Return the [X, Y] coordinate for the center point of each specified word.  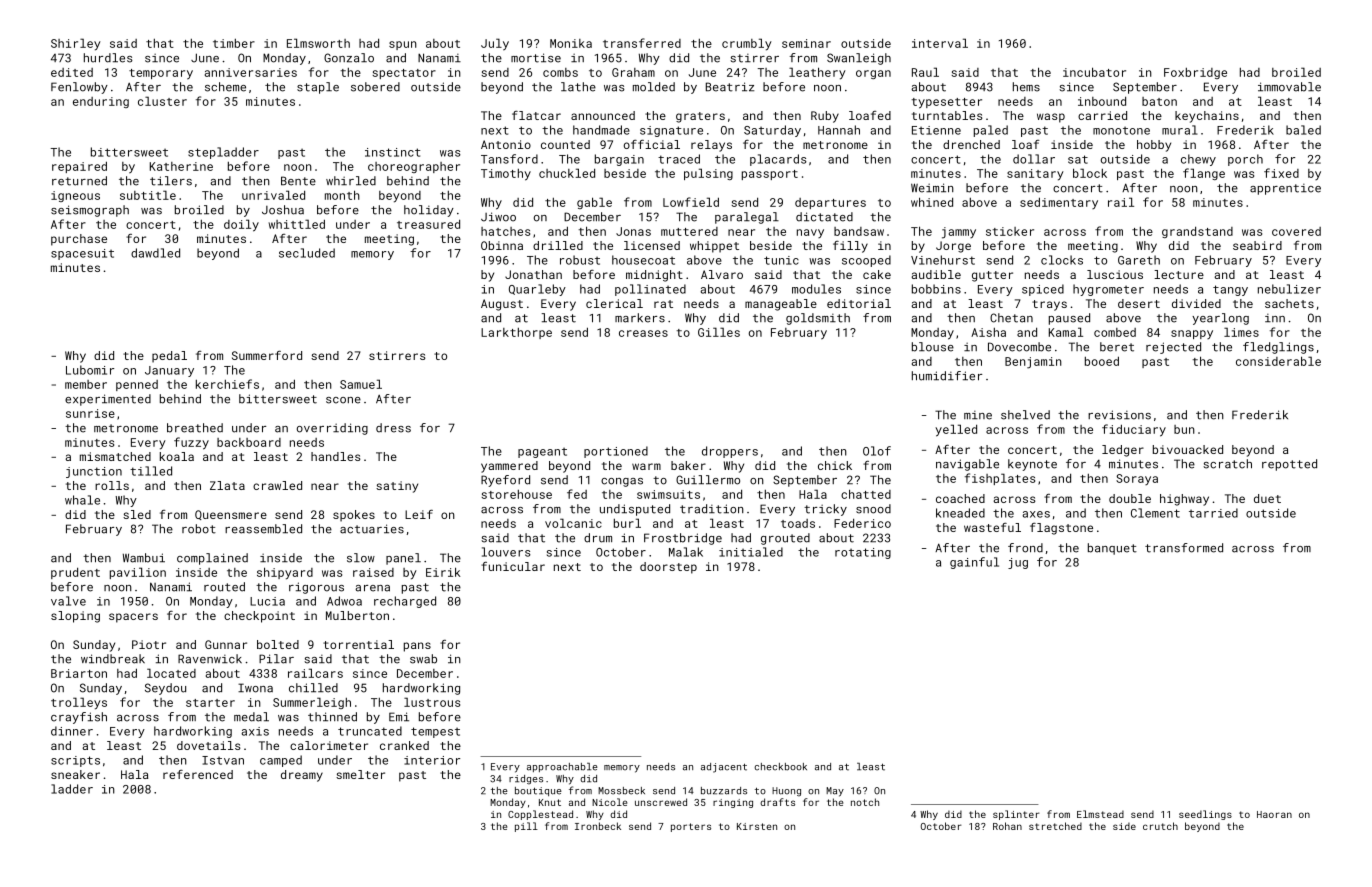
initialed [751, 552]
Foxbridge [1195, 73]
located [171, 673]
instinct [392, 152]
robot [199, 529]
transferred [642, 43]
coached [960, 498]
